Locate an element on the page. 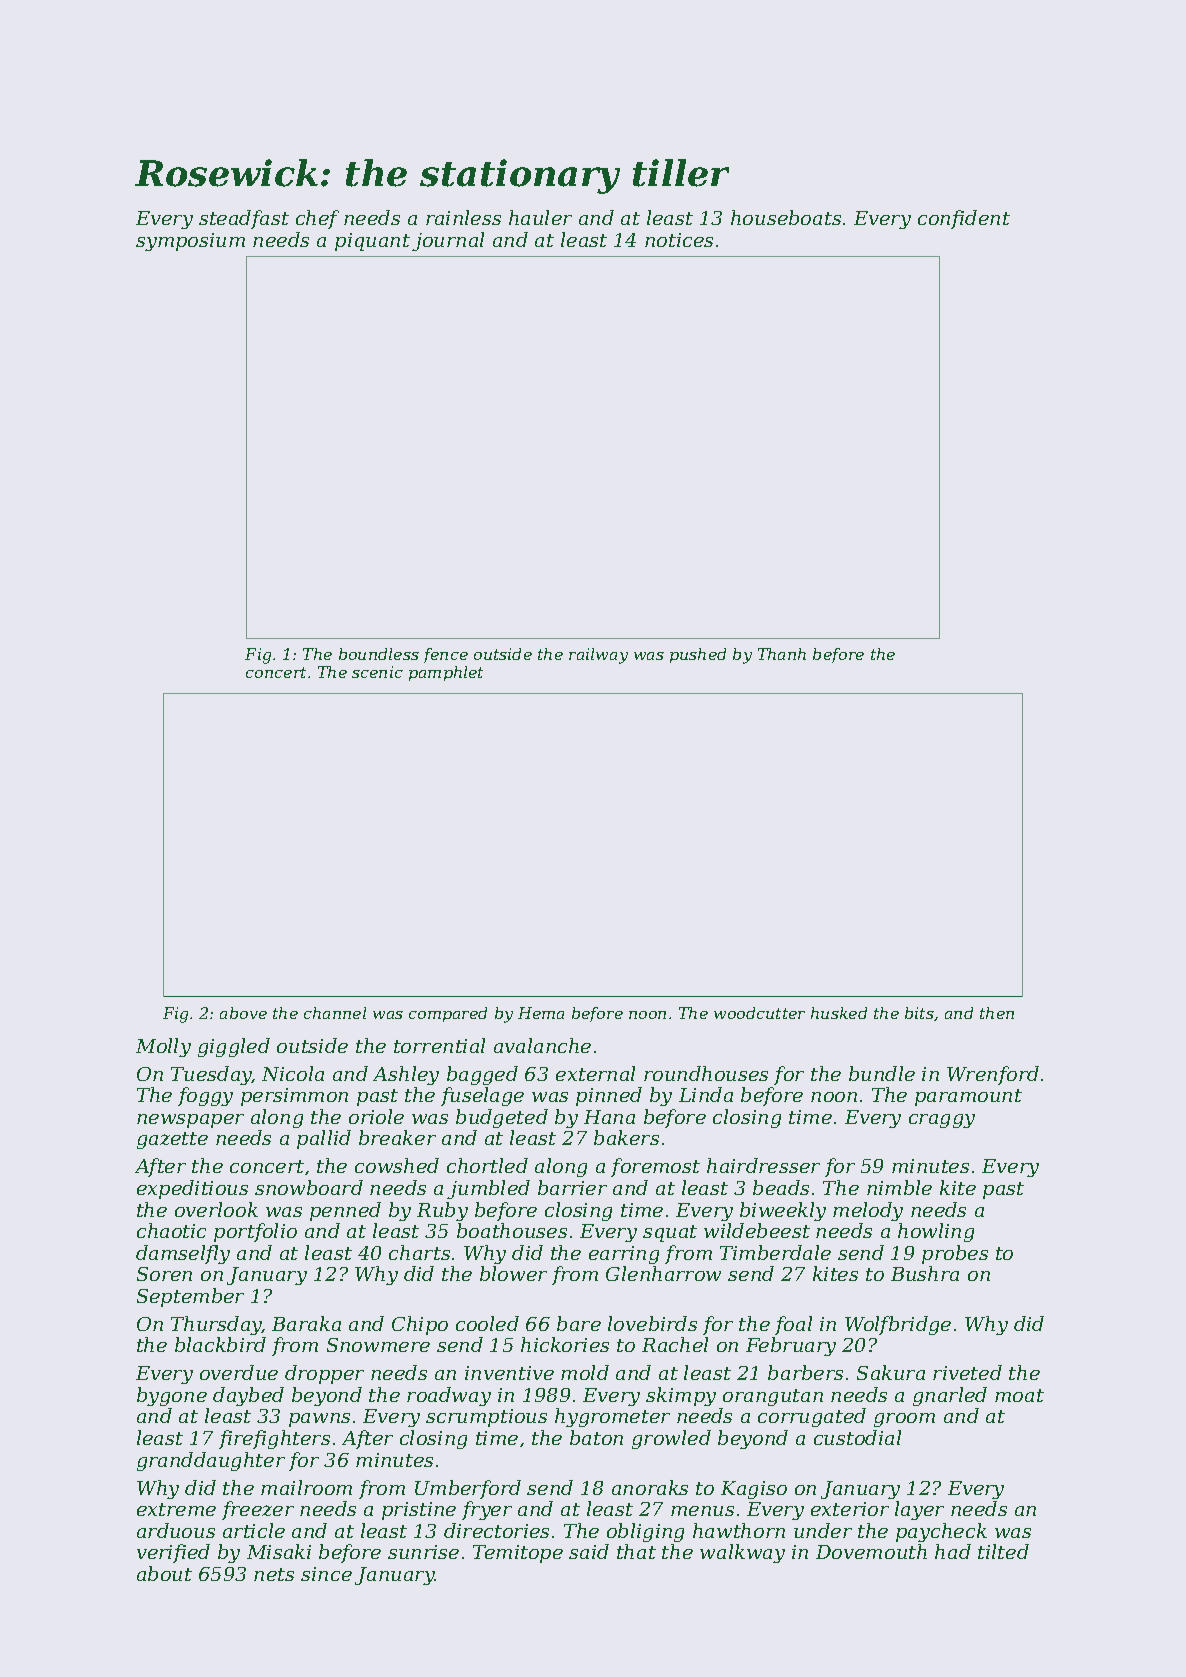 The image size is (1186, 1677). then is located at coordinates (997, 1013).
